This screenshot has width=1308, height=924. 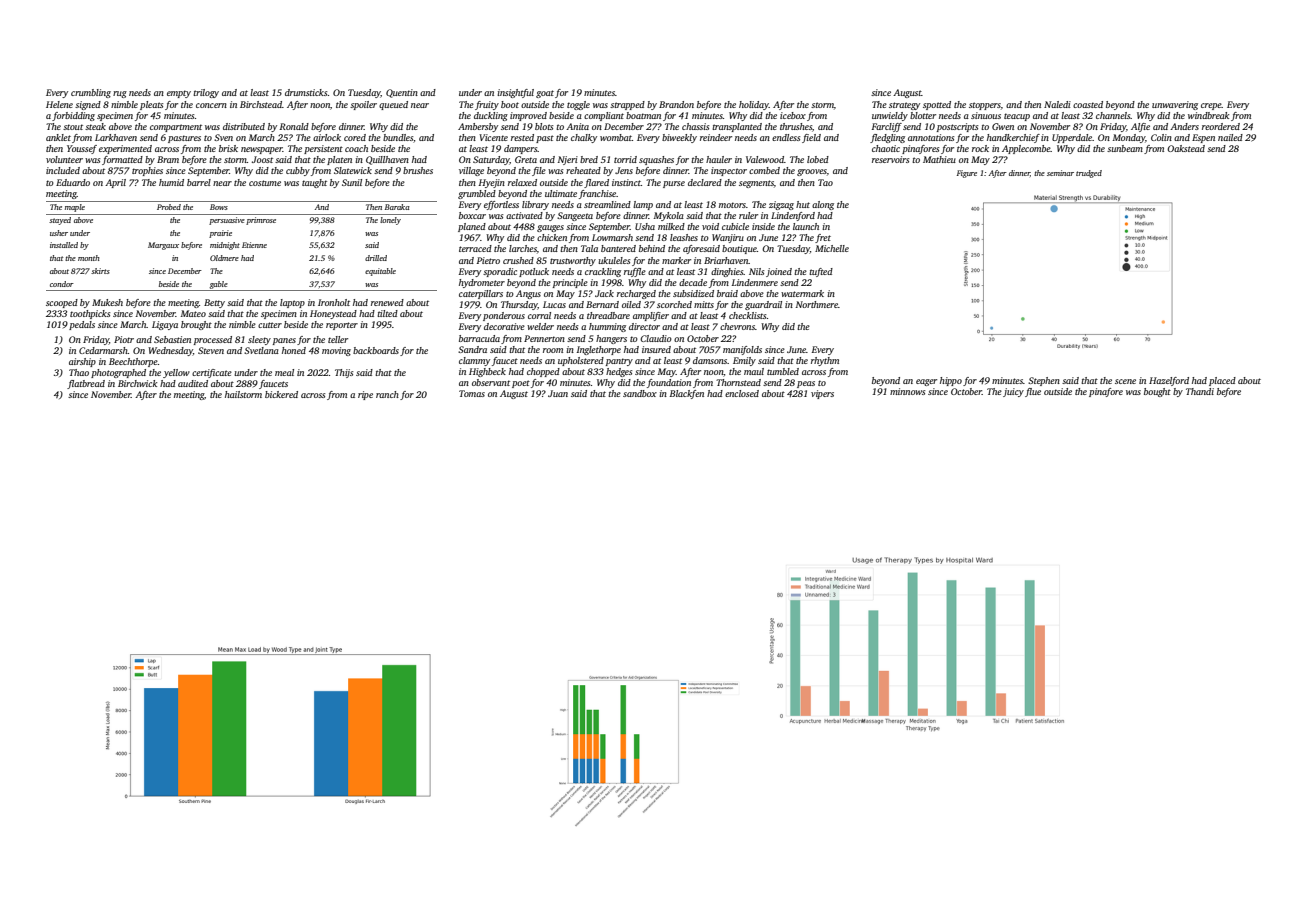 What do you see at coordinates (91, 93) in the screenshot?
I see `crumbling` at bounding box center [91, 93].
